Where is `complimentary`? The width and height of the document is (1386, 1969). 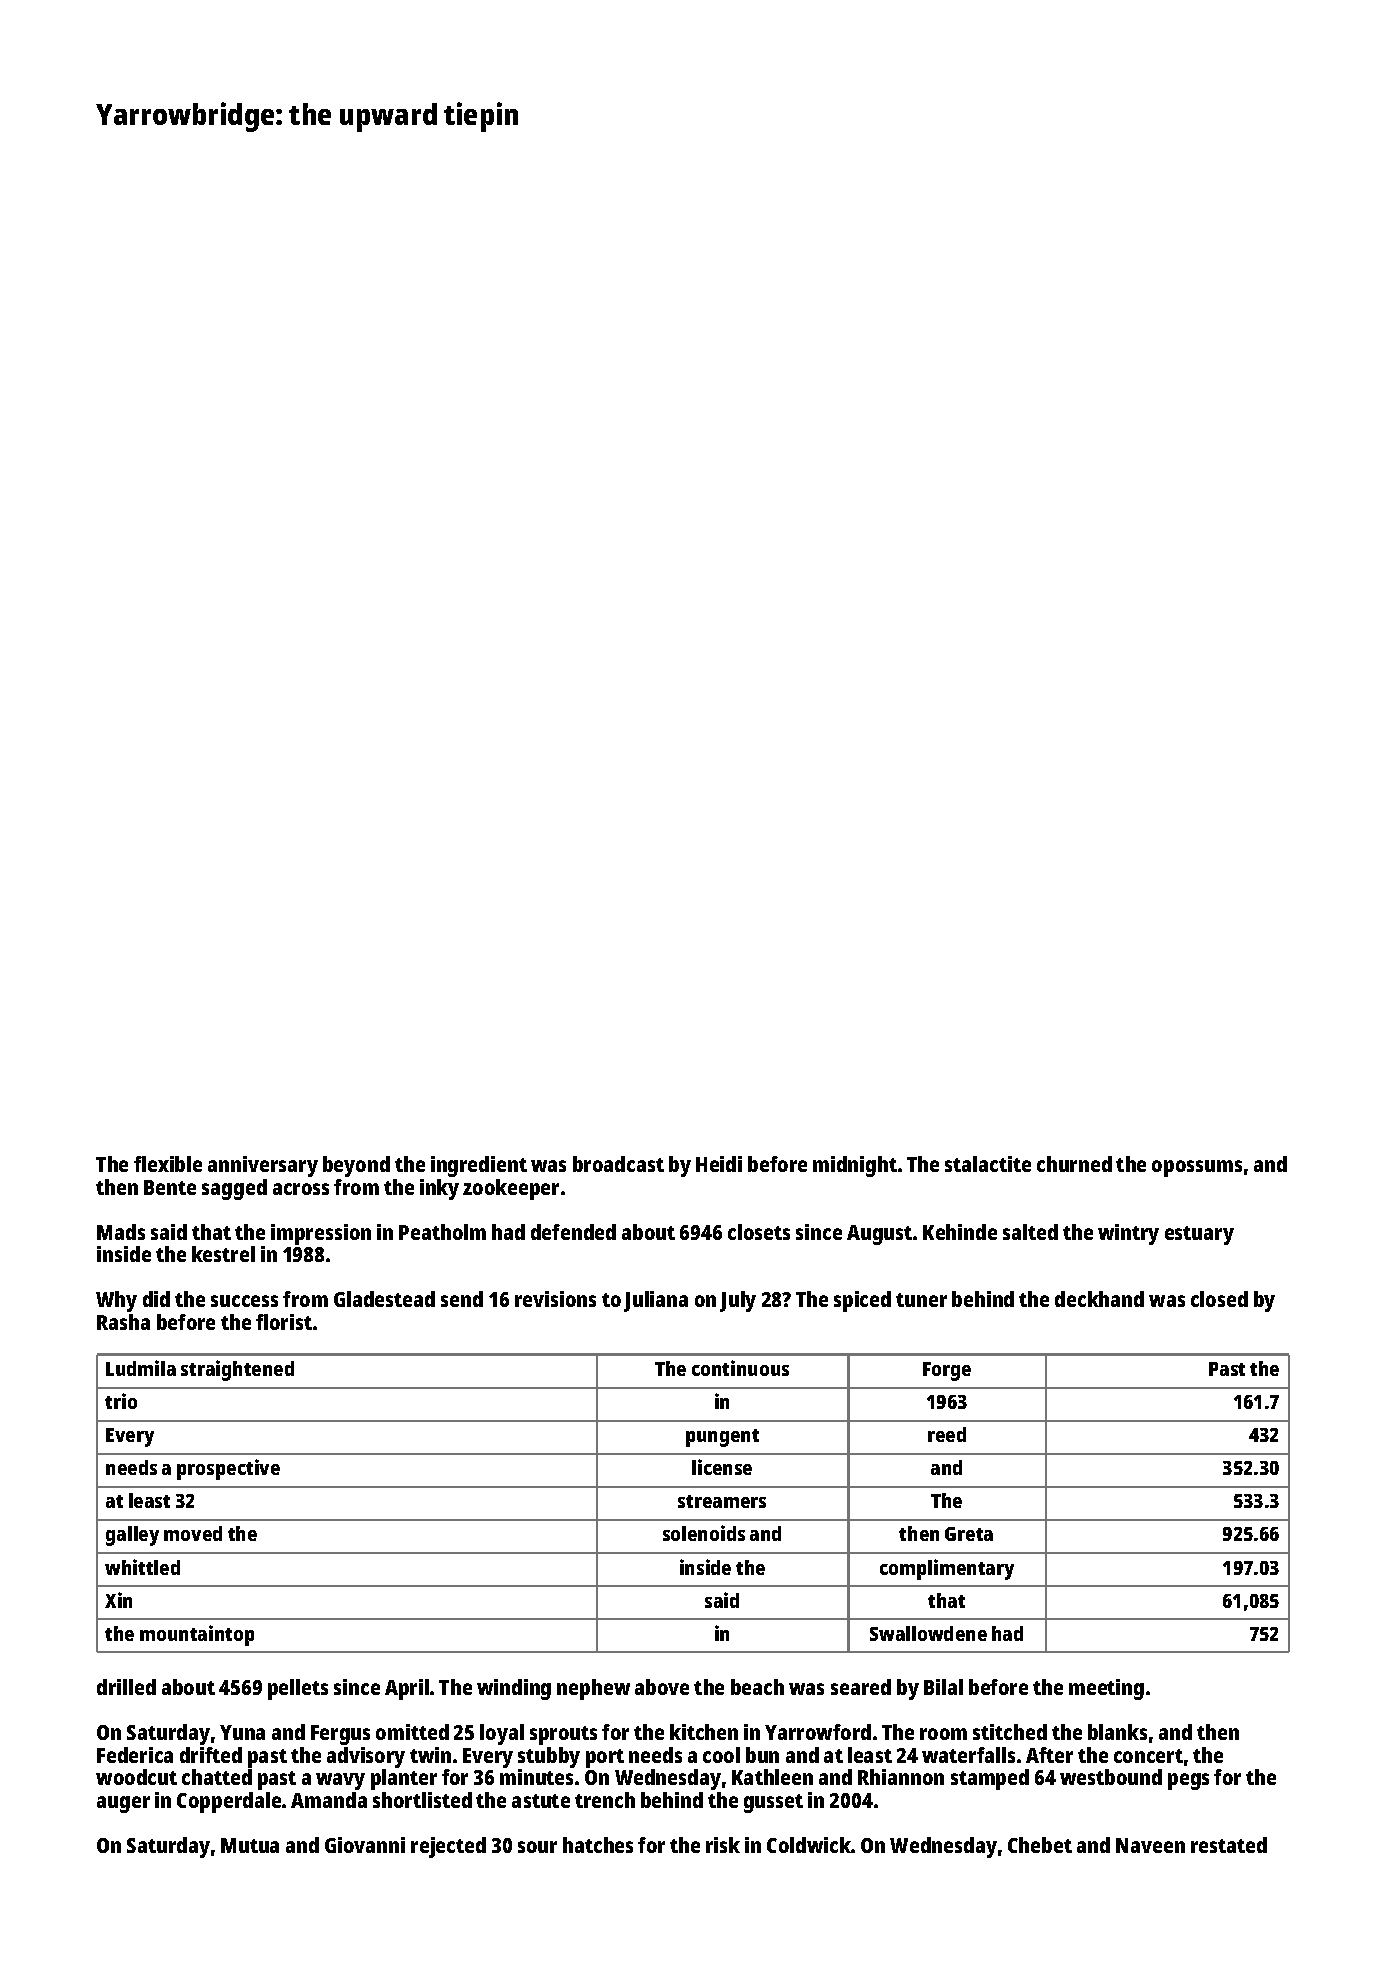 complimentary is located at coordinates (947, 1569).
